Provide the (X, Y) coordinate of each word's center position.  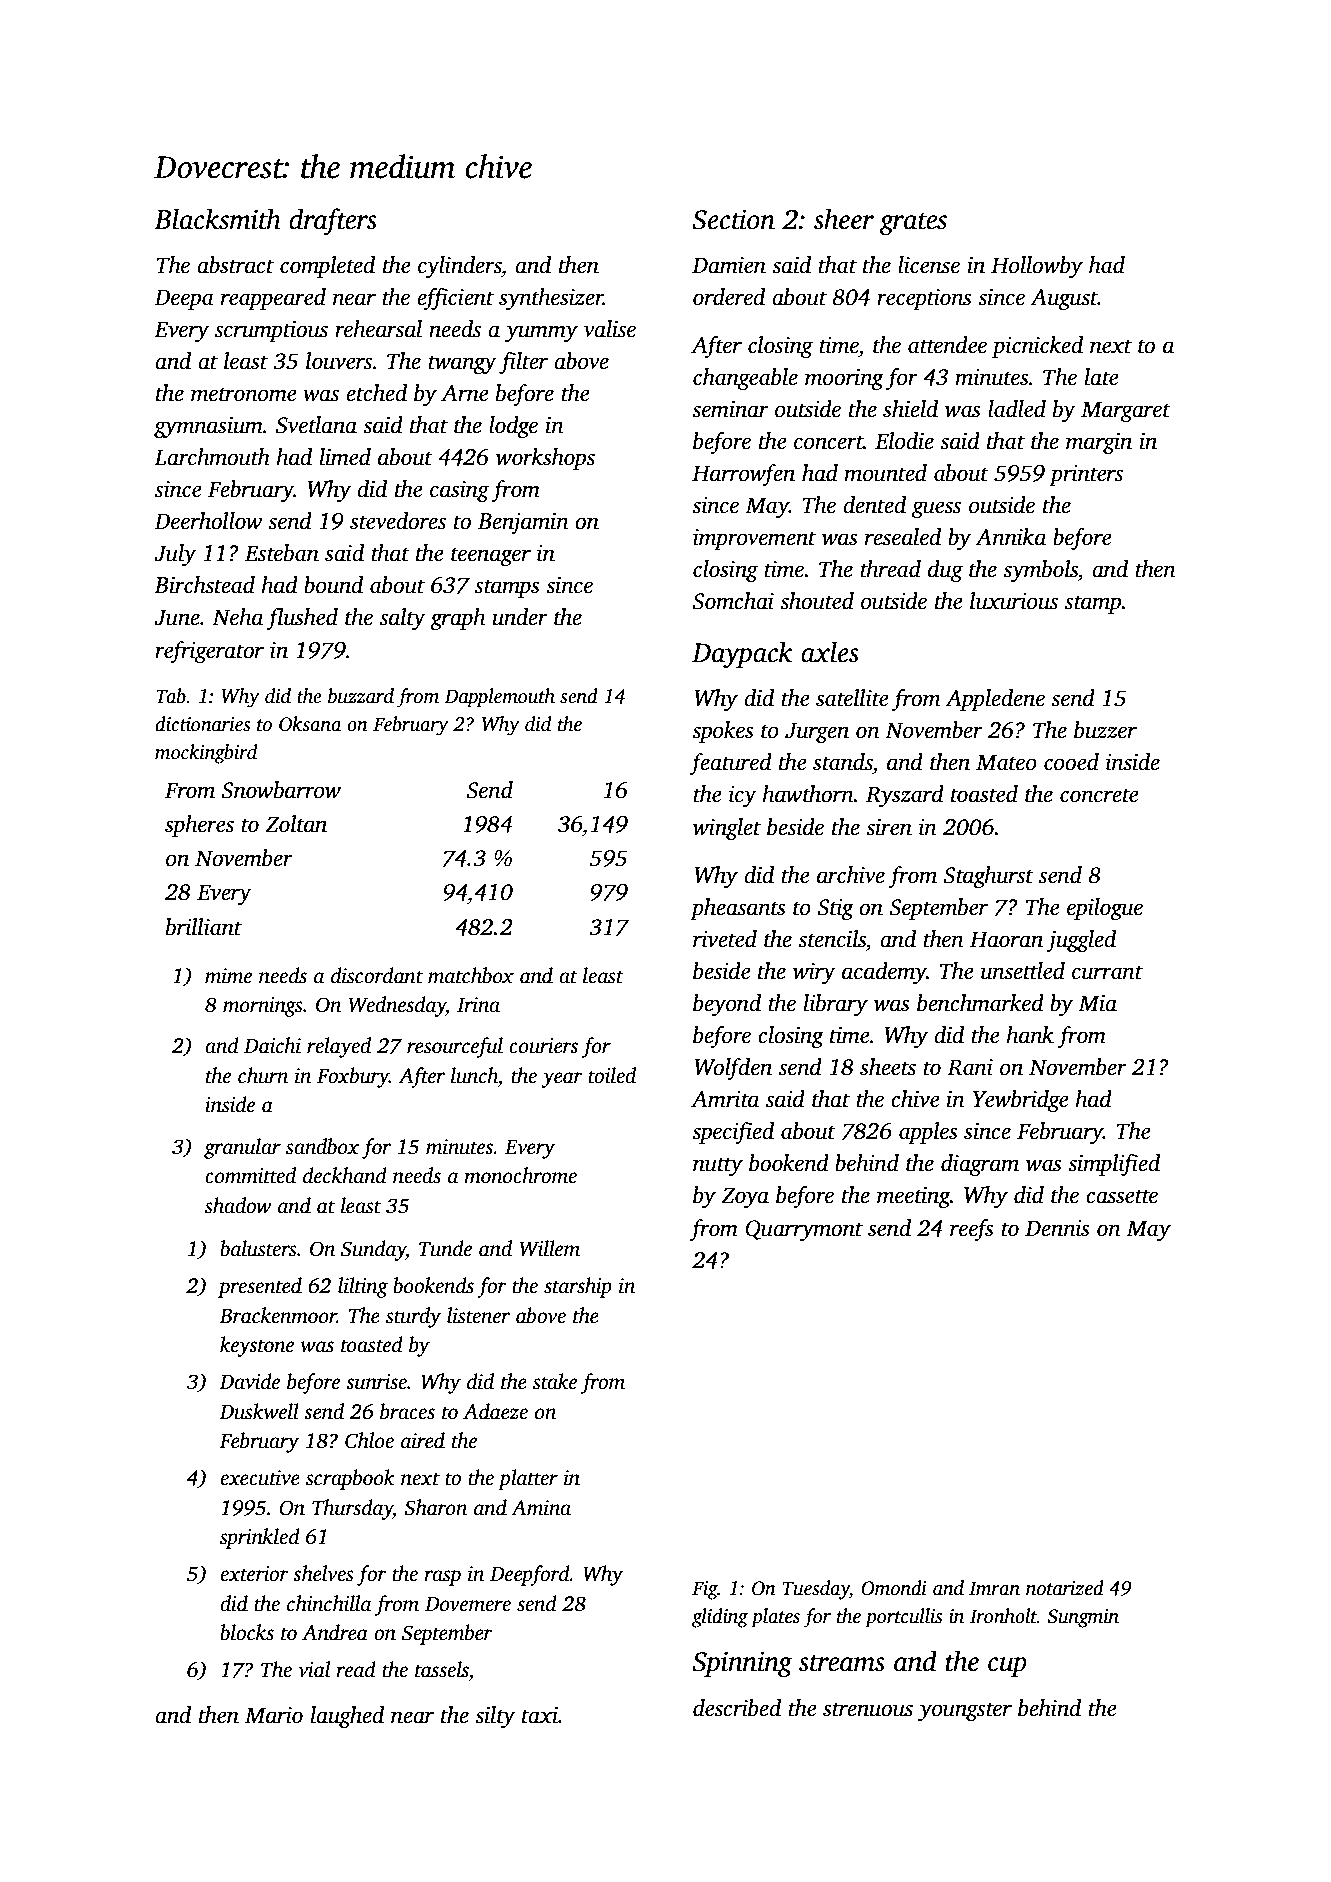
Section (733, 219)
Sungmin (1083, 1618)
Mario (274, 1715)
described (737, 1708)
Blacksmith (217, 219)
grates (913, 224)
